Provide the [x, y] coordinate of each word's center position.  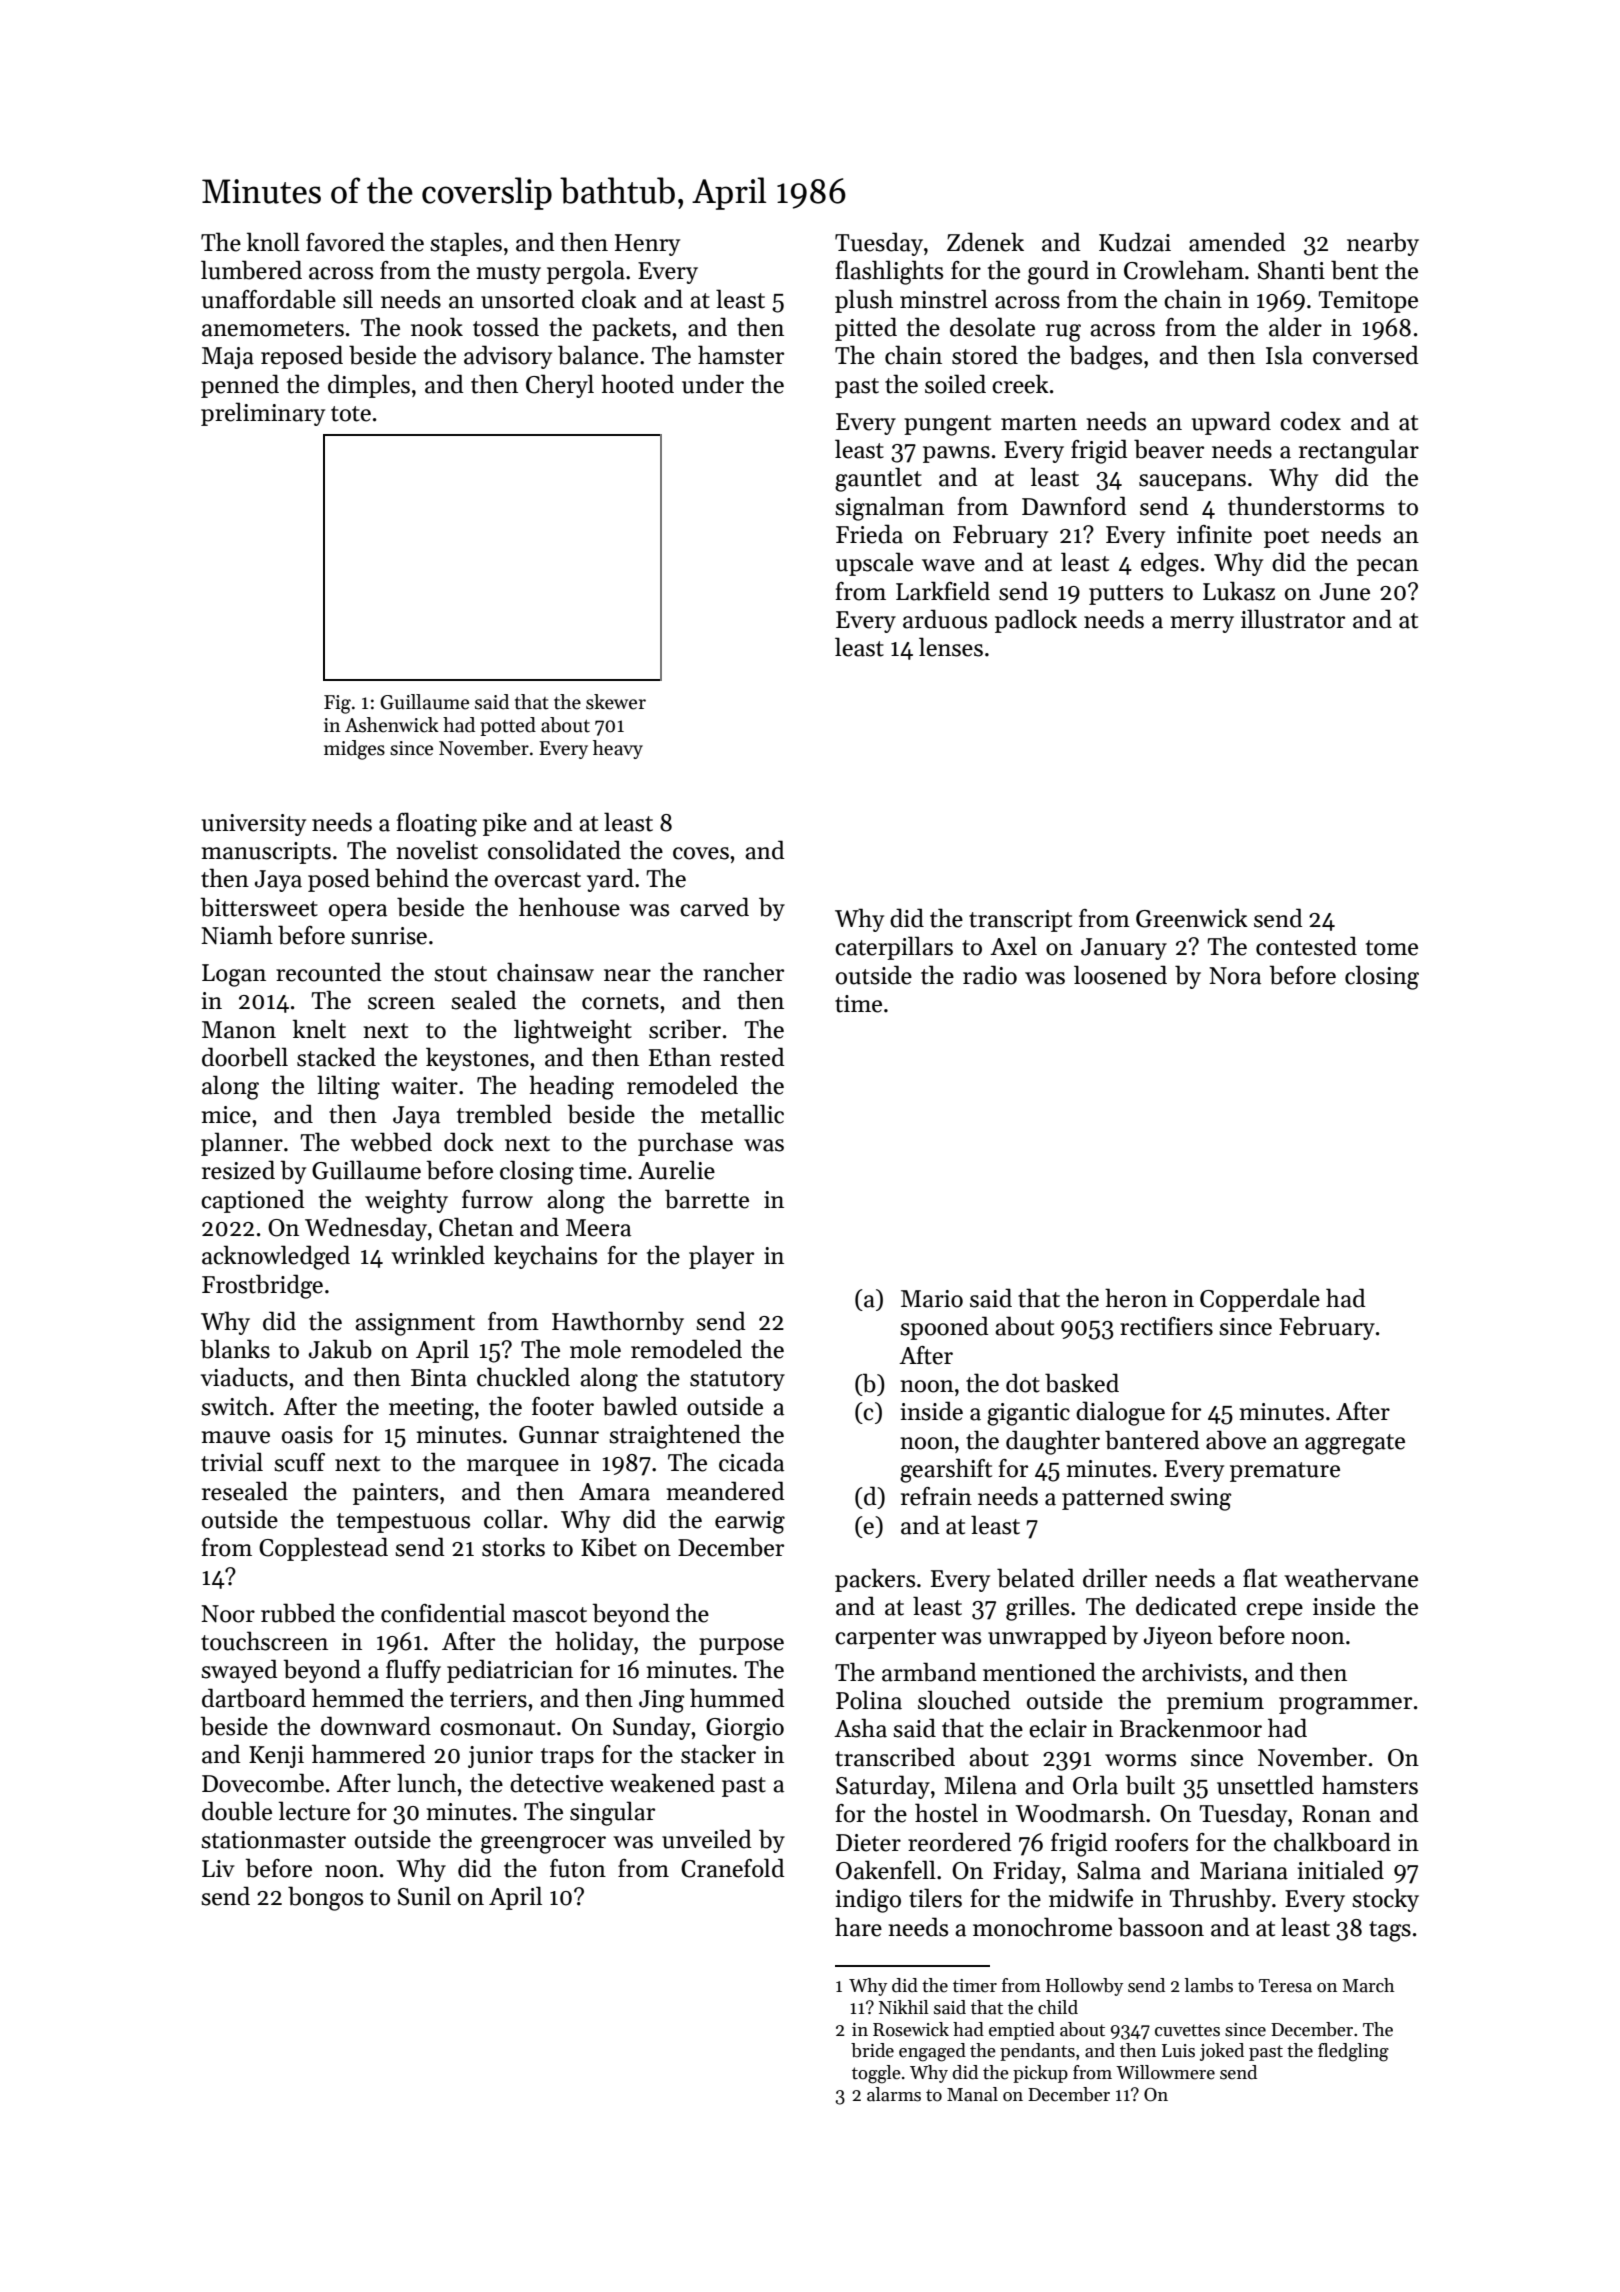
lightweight [573, 1031]
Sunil [424, 1896]
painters [395, 1494]
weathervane [1351, 1578]
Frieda [869, 534]
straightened [675, 1436]
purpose [741, 1646]
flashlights [889, 272]
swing [1200, 1499]
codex [1310, 421]
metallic [742, 1114]
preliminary [263, 414]
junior [500, 1757]
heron [1136, 1298]
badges [1105, 357]
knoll [273, 242]
